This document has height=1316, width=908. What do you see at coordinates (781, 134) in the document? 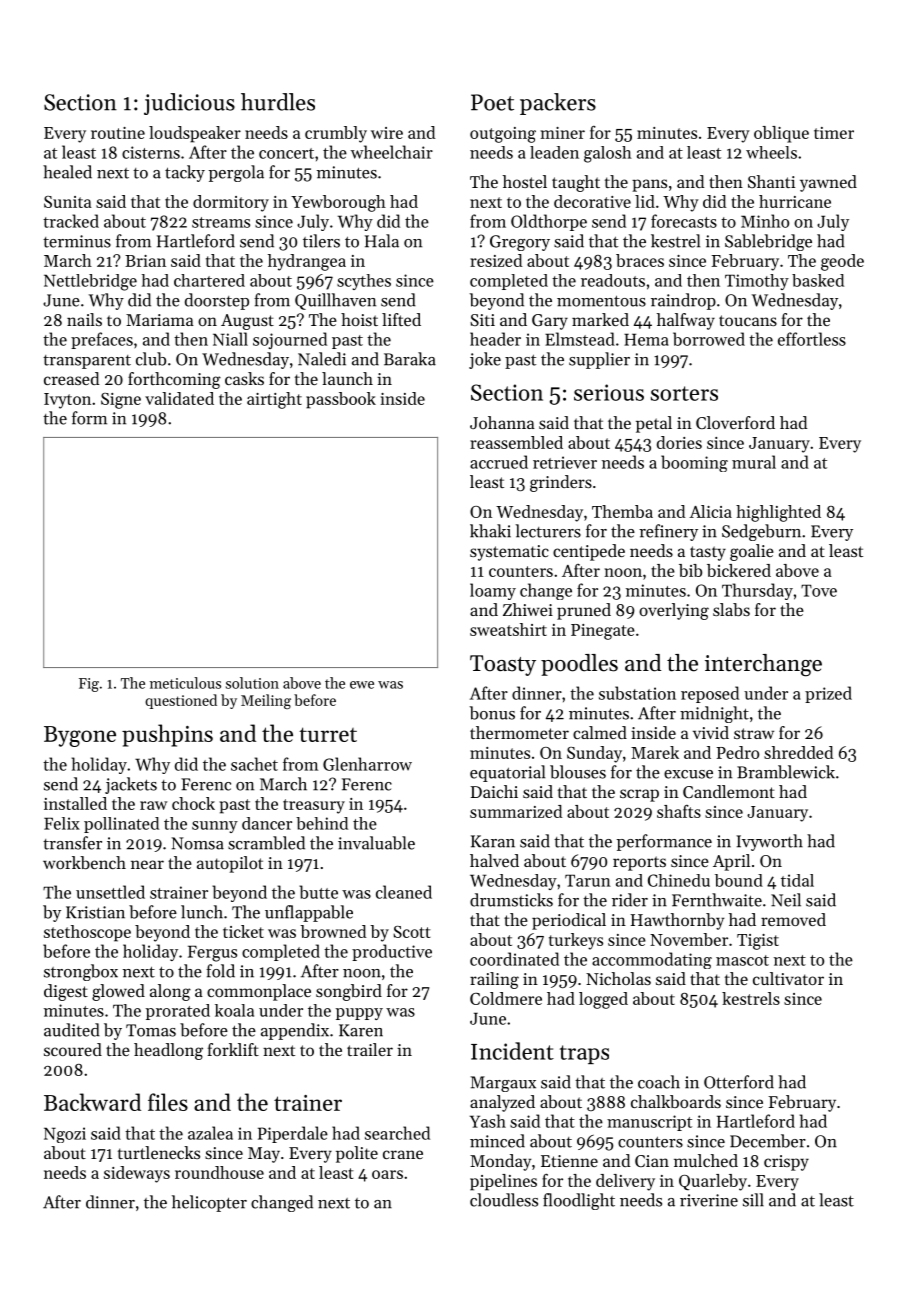
I see `oblique` at bounding box center [781, 134].
